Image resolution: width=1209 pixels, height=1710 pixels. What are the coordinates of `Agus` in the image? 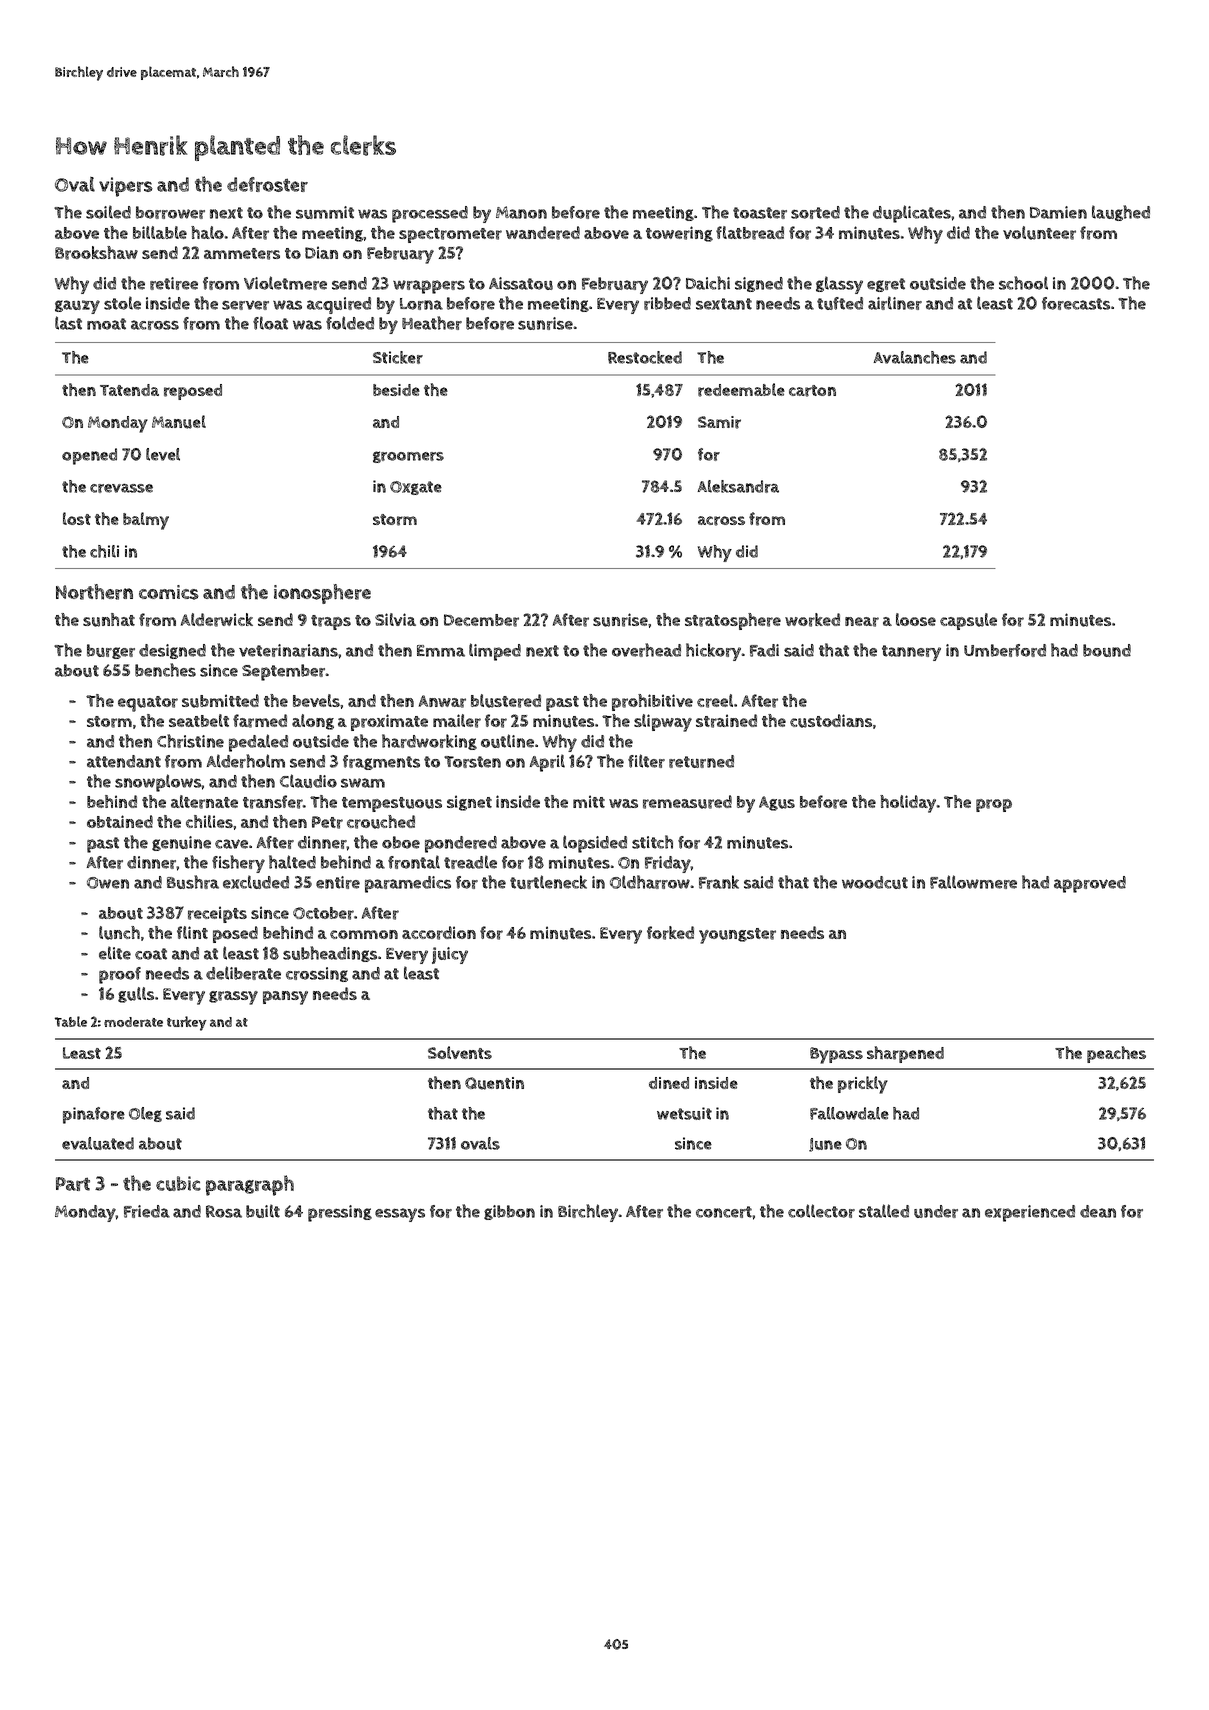 It's located at (777, 803).
